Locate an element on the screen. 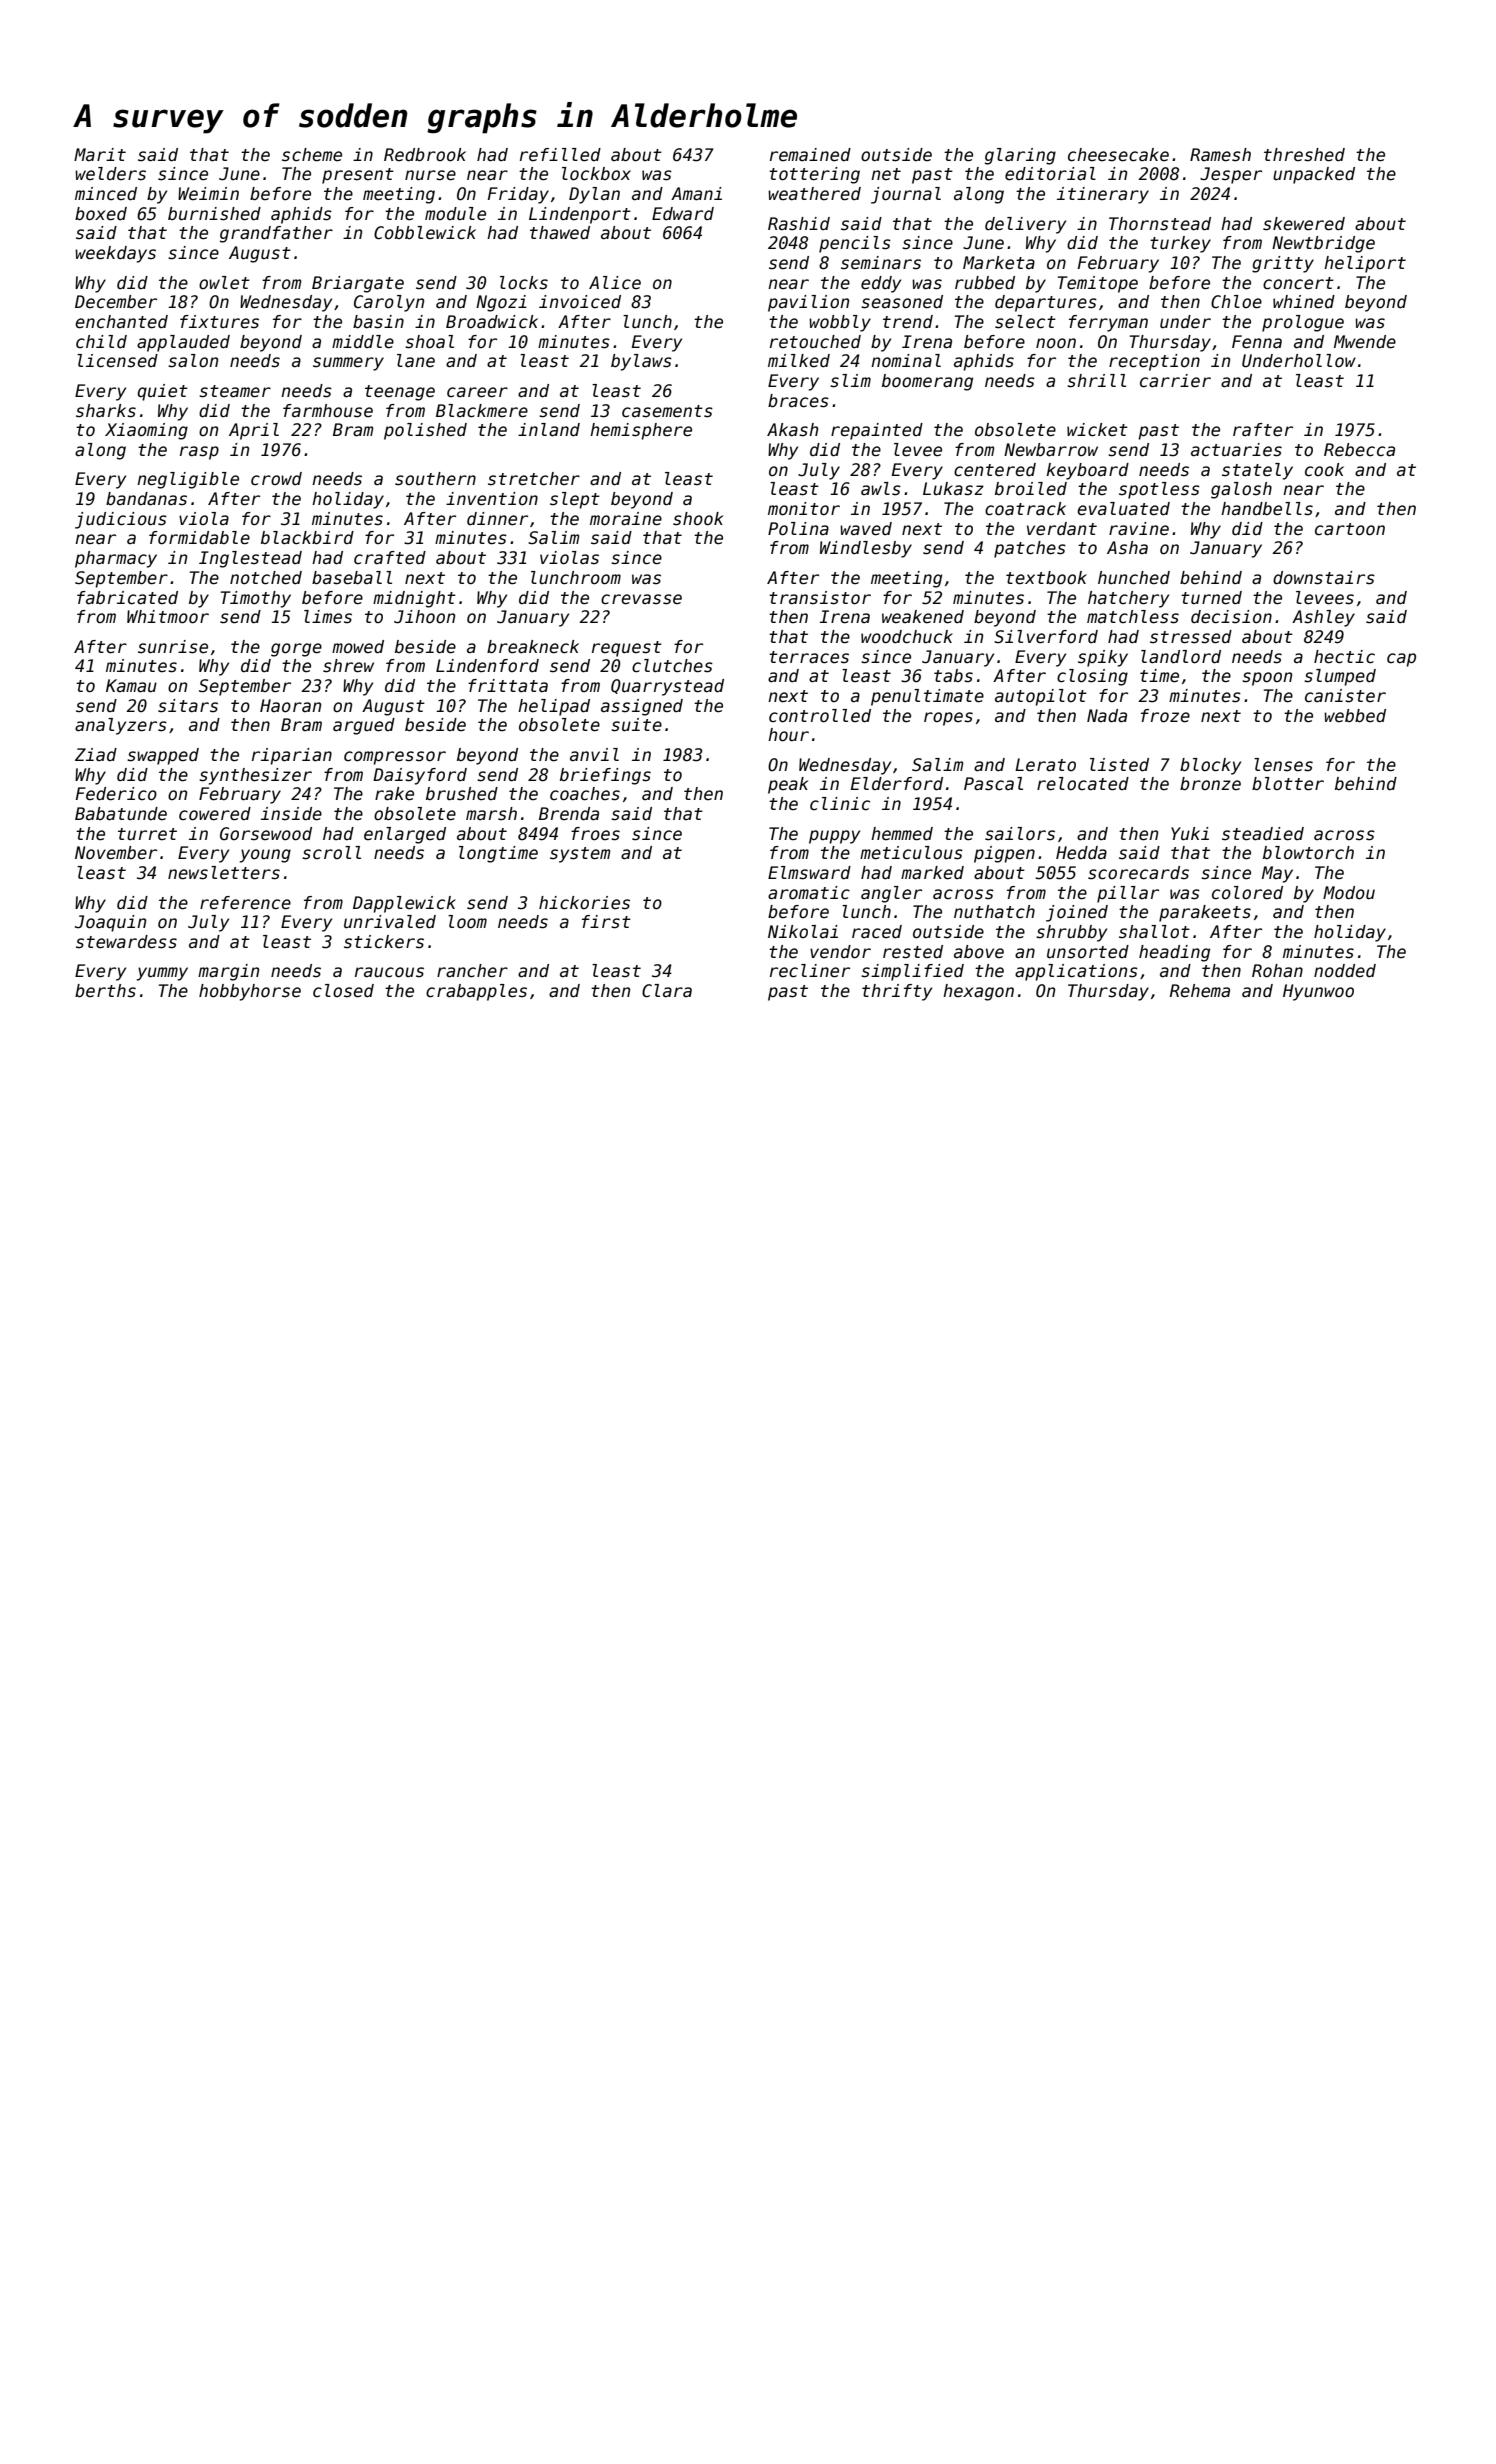  carrier is located at coordinates (1175, 381).
